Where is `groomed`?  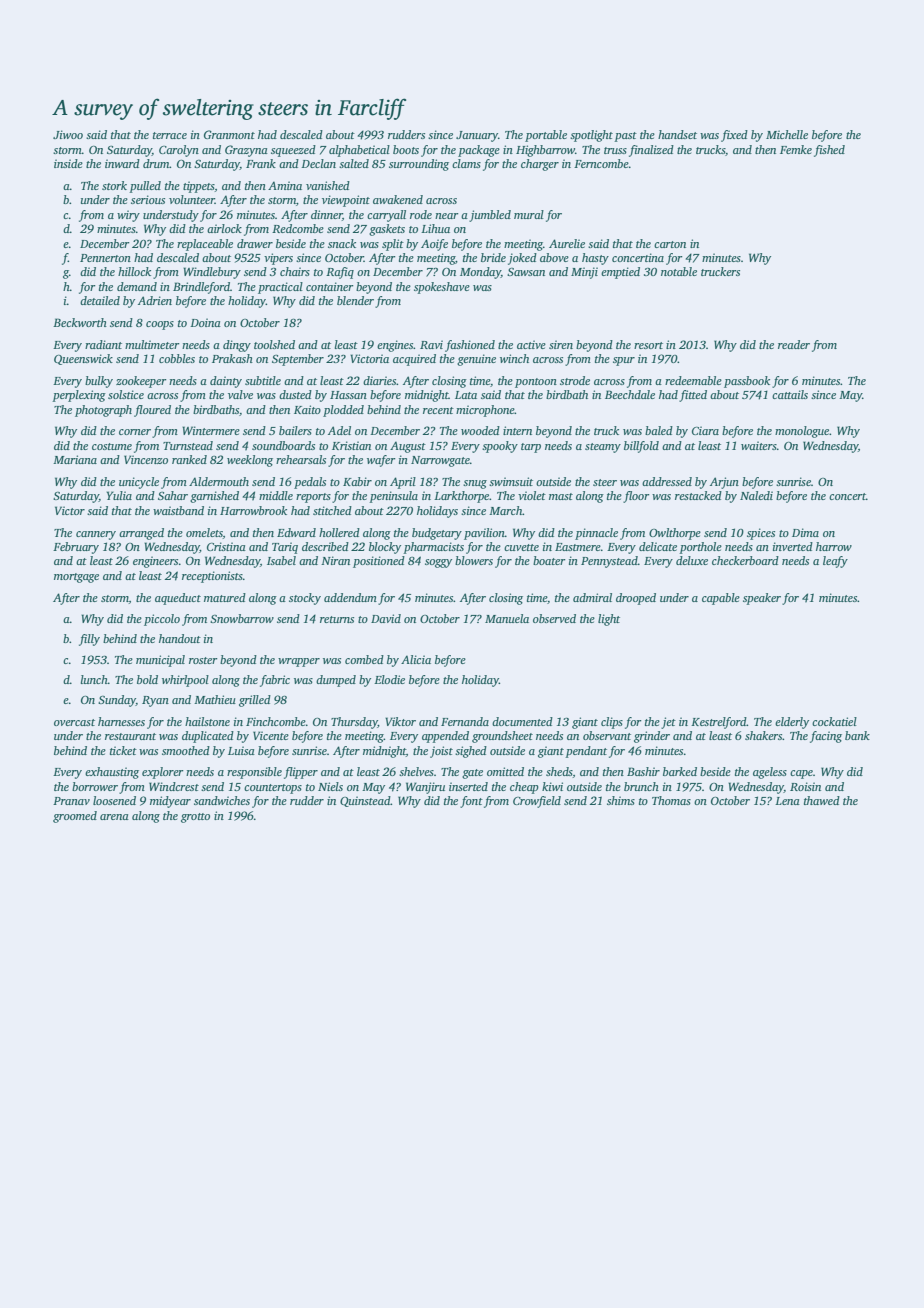 groomed is located at coordinates (75, 817).
